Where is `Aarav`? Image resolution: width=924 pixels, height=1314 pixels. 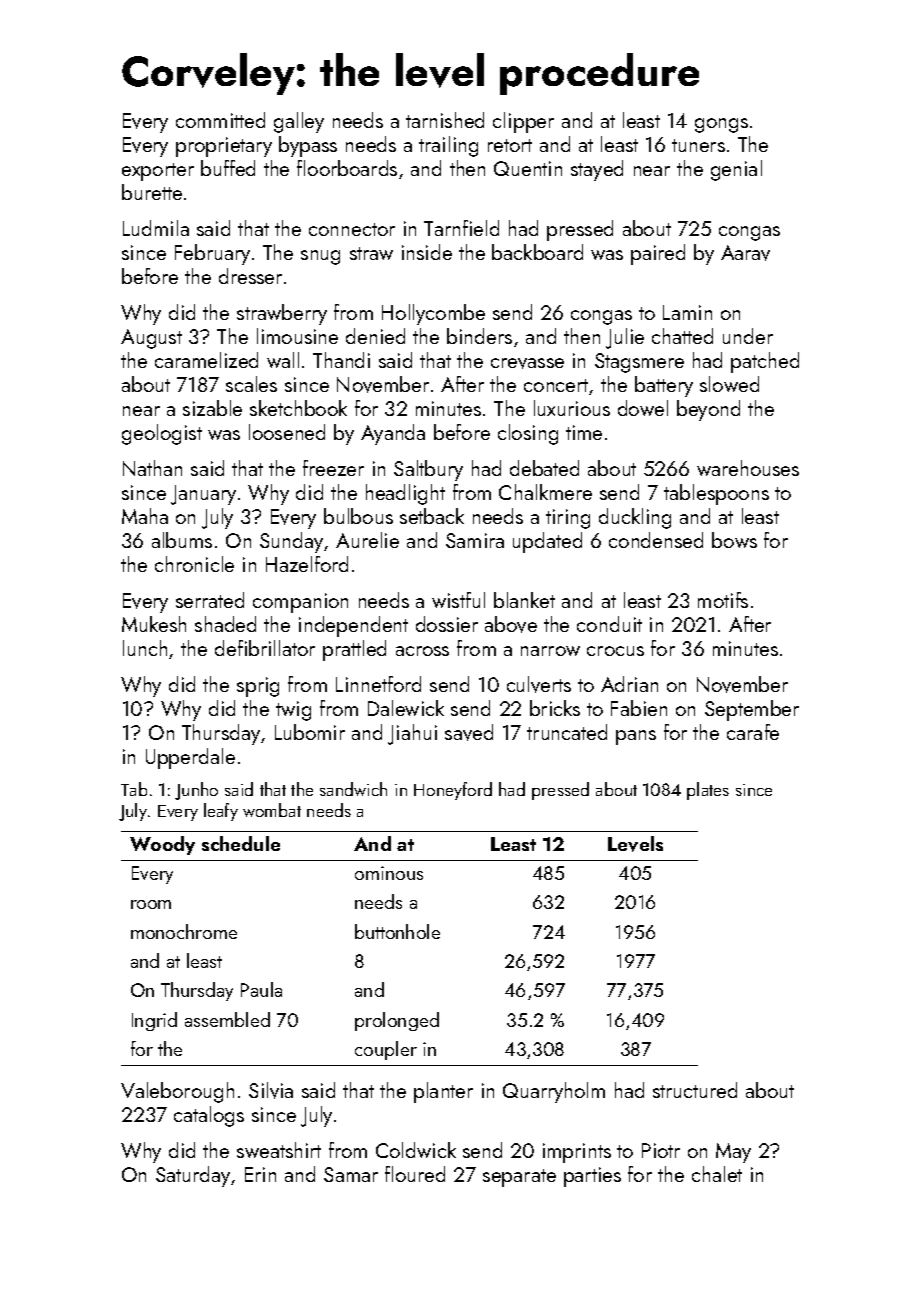
Aarav is located at coordinates (745, 253).
